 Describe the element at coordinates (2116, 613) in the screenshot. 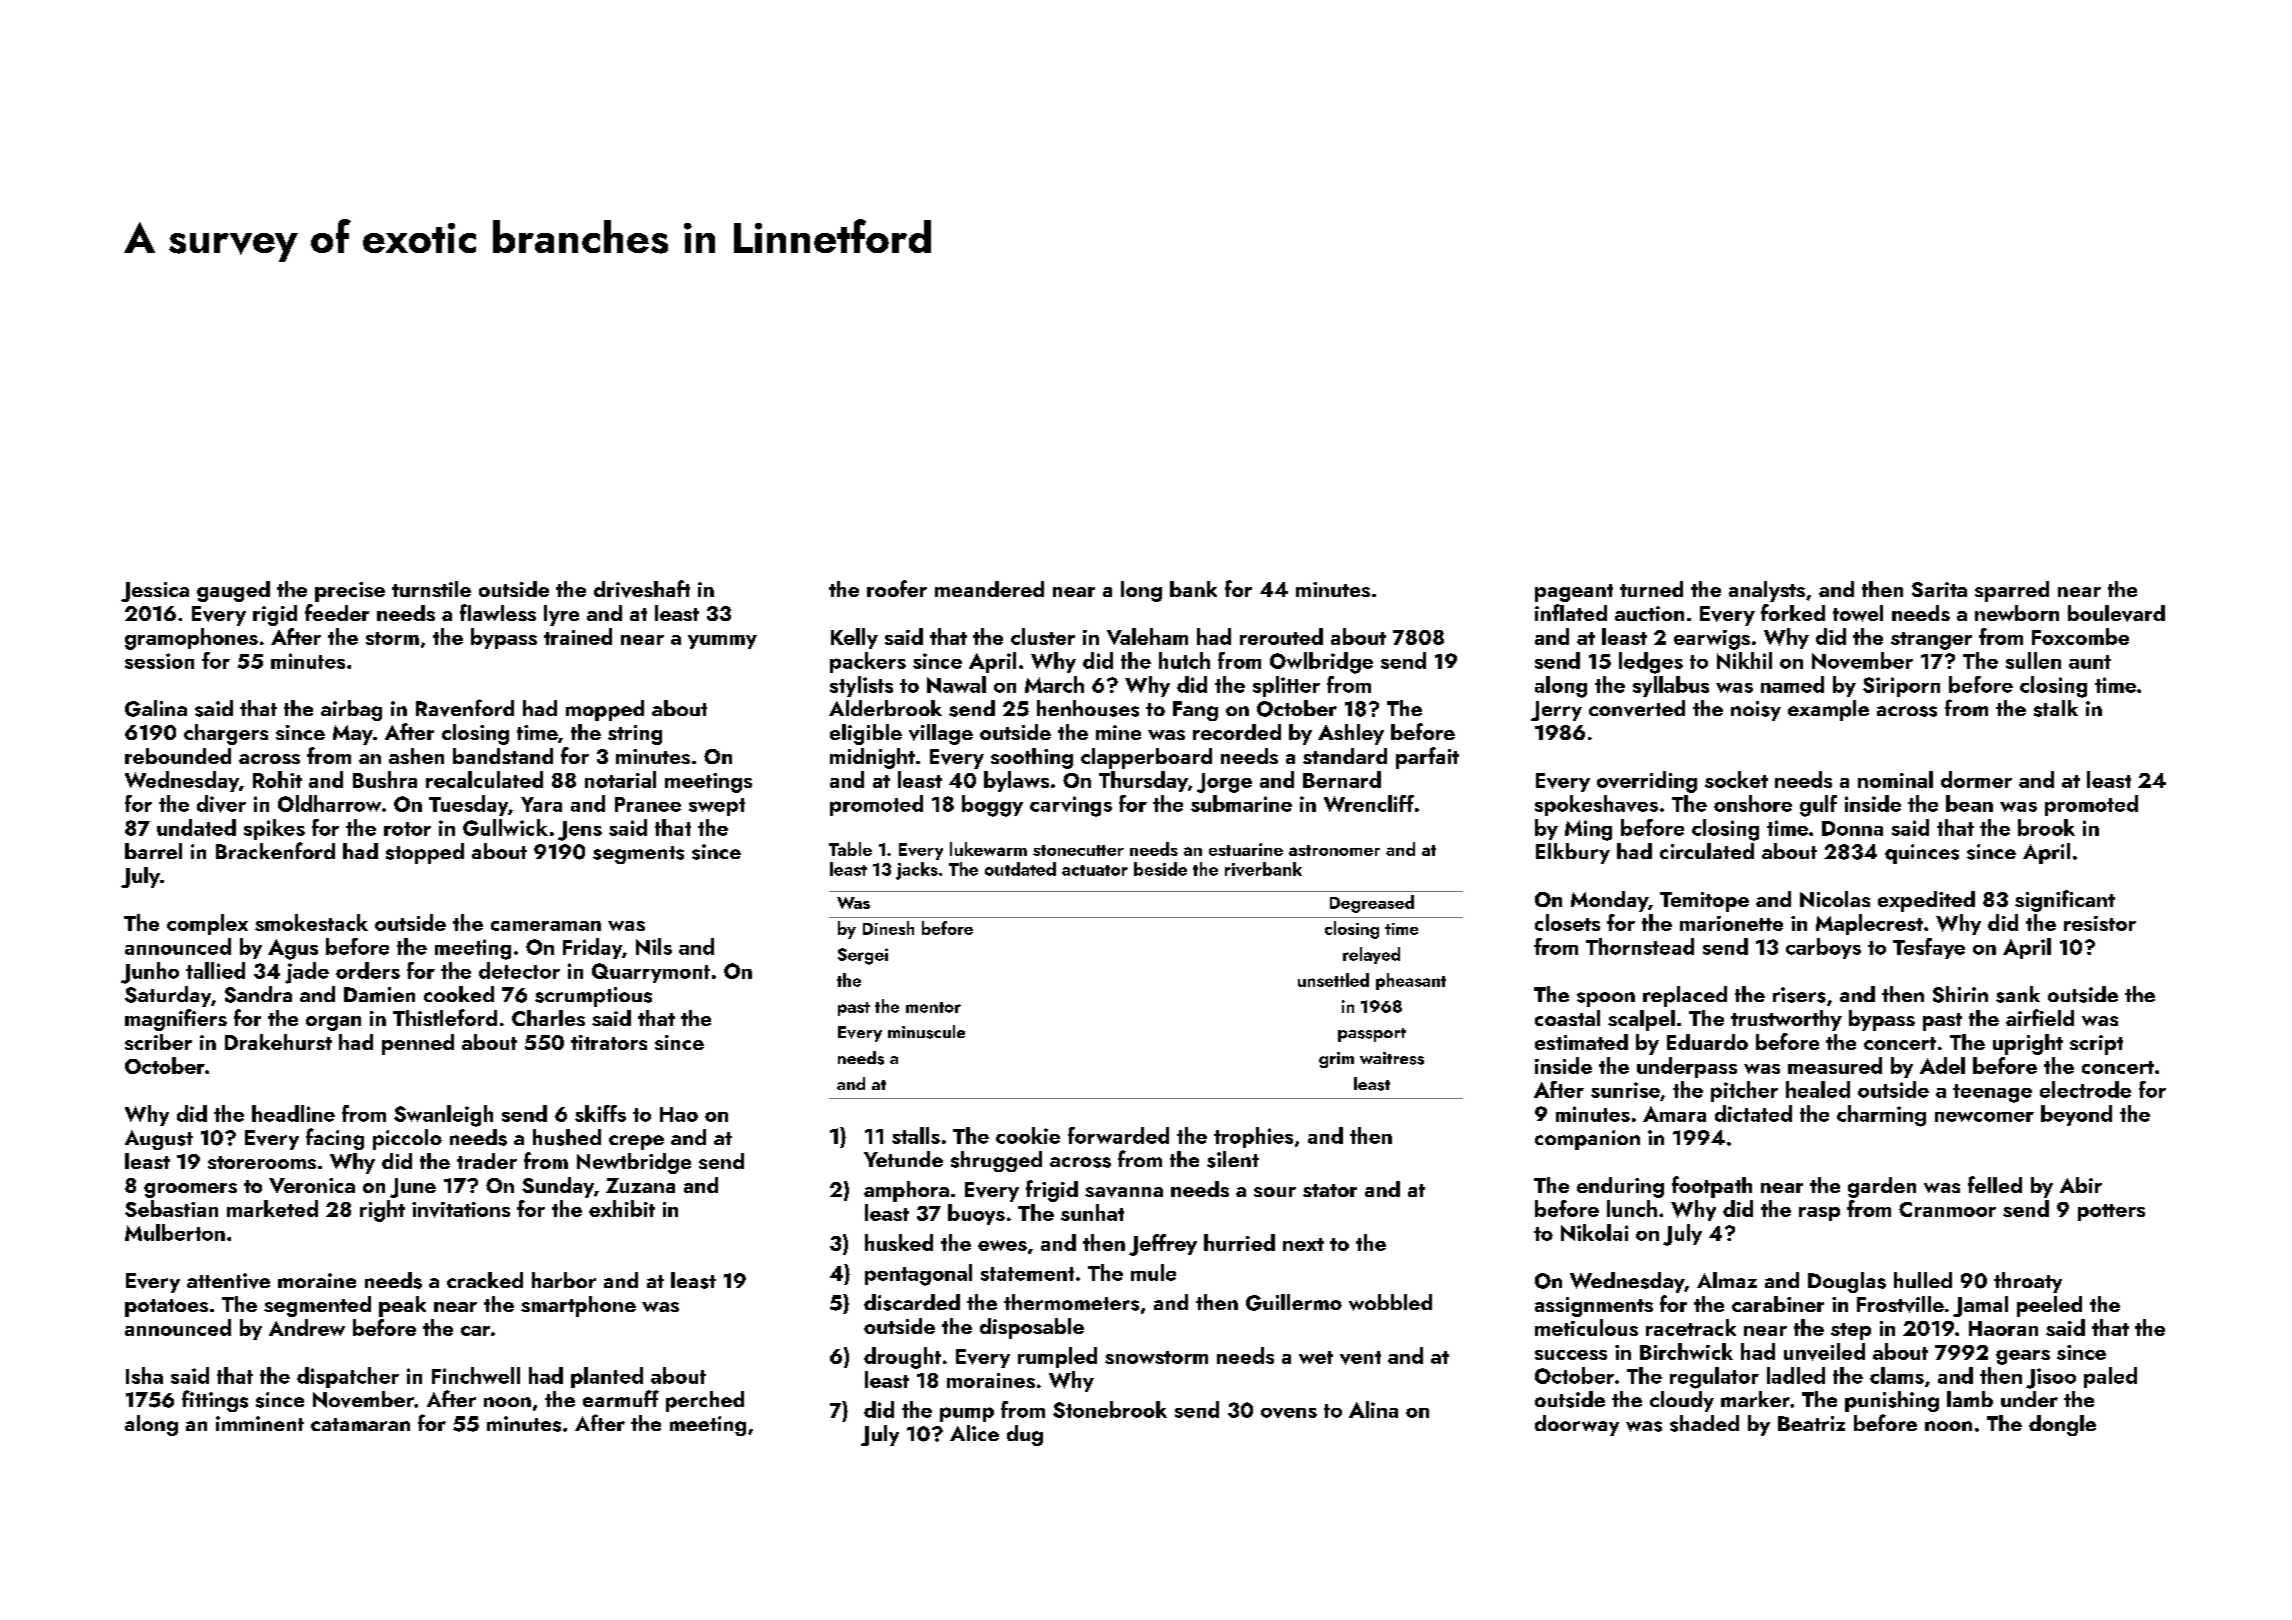

I see `boulevard` at that location.
